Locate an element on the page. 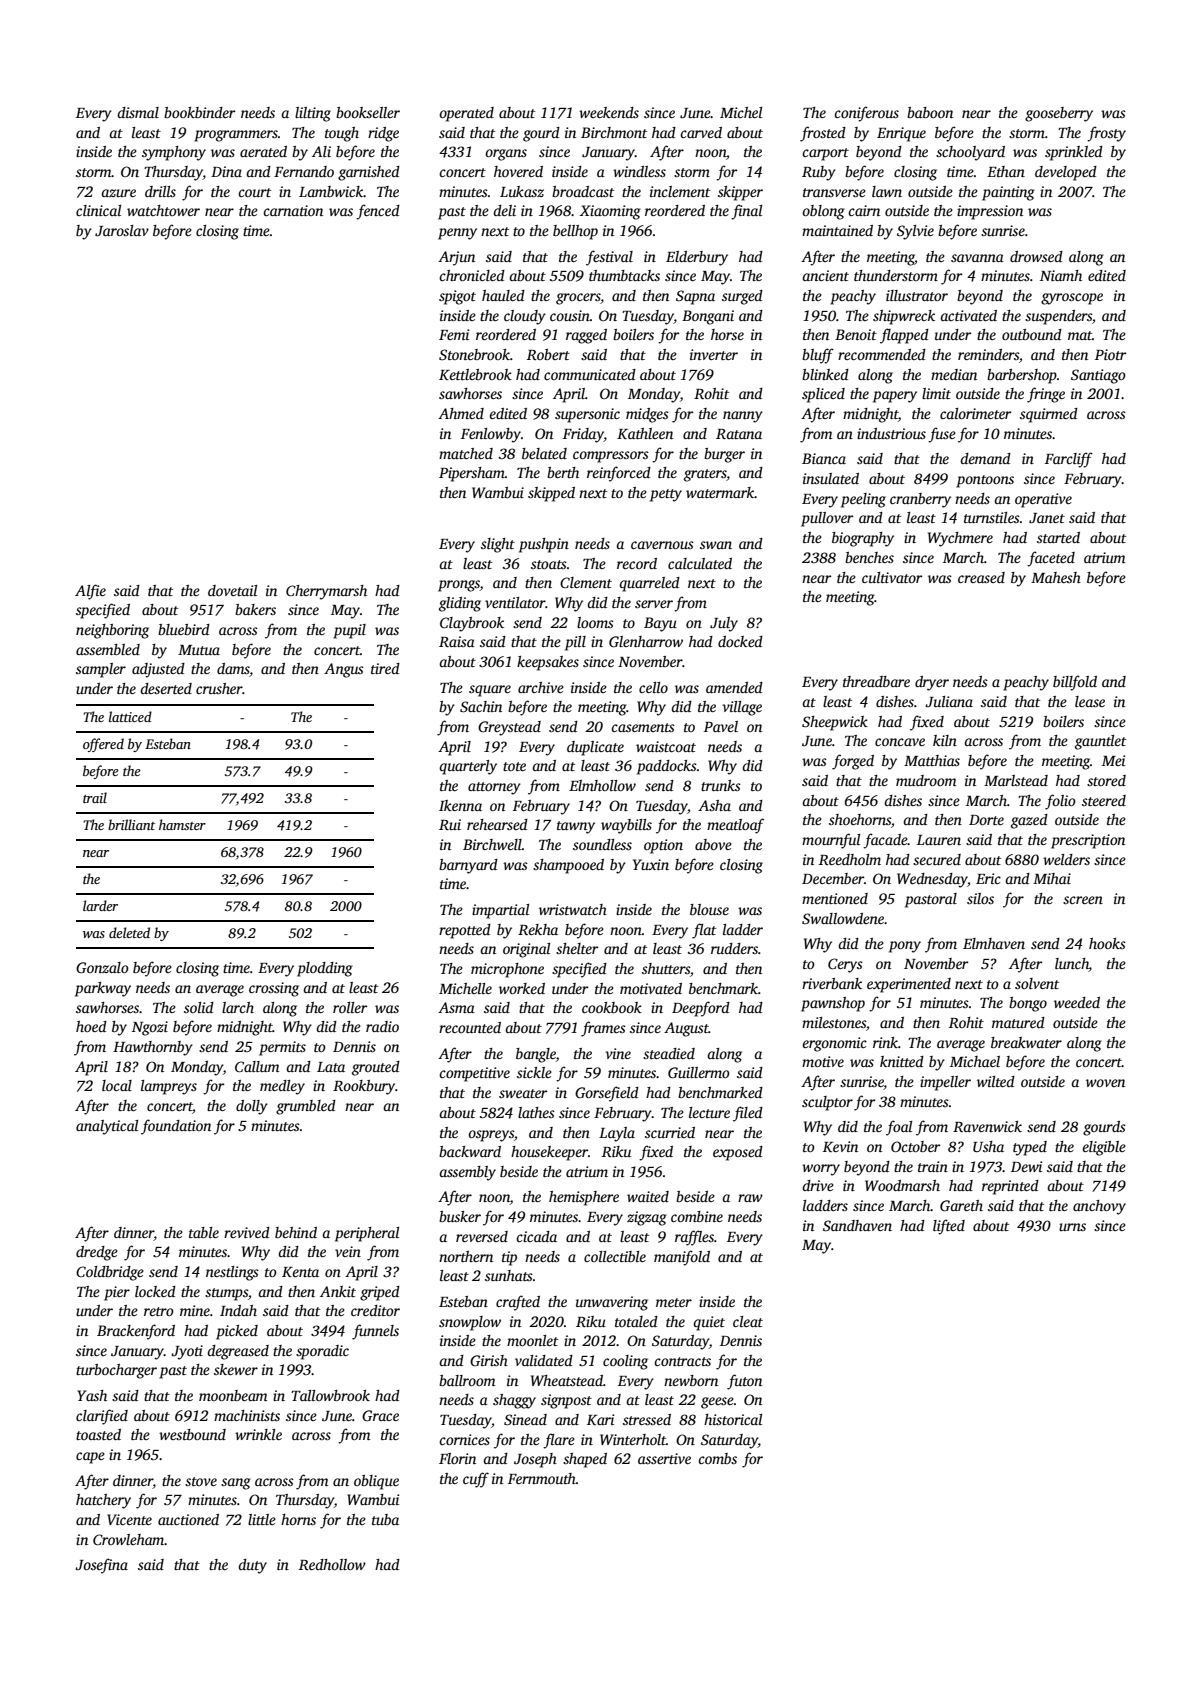 This image has width=1202, height=1700. gooseberry is located at coordinates (1059, 114).
